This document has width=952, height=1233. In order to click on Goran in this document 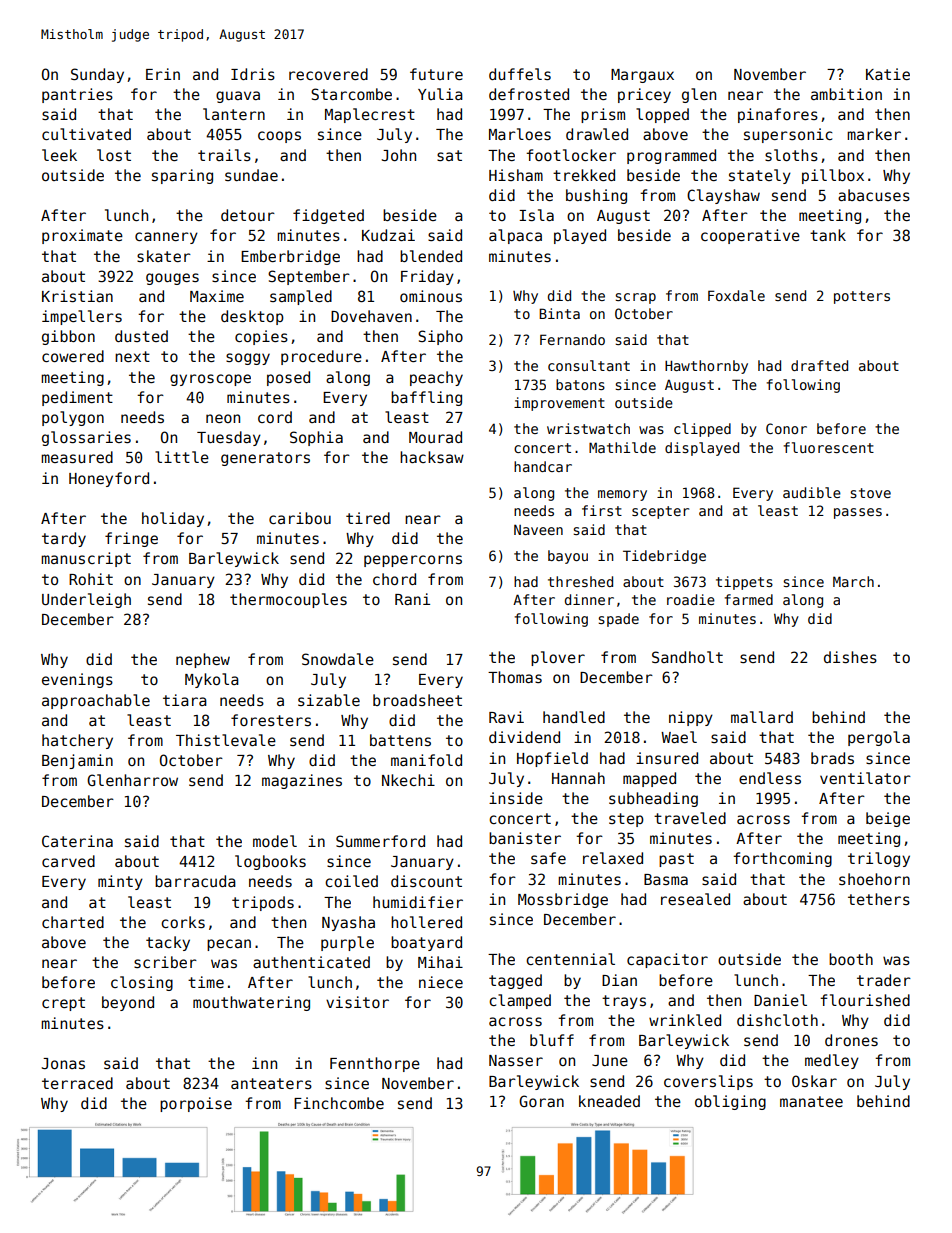, I will do `click(541, 1101)`.
